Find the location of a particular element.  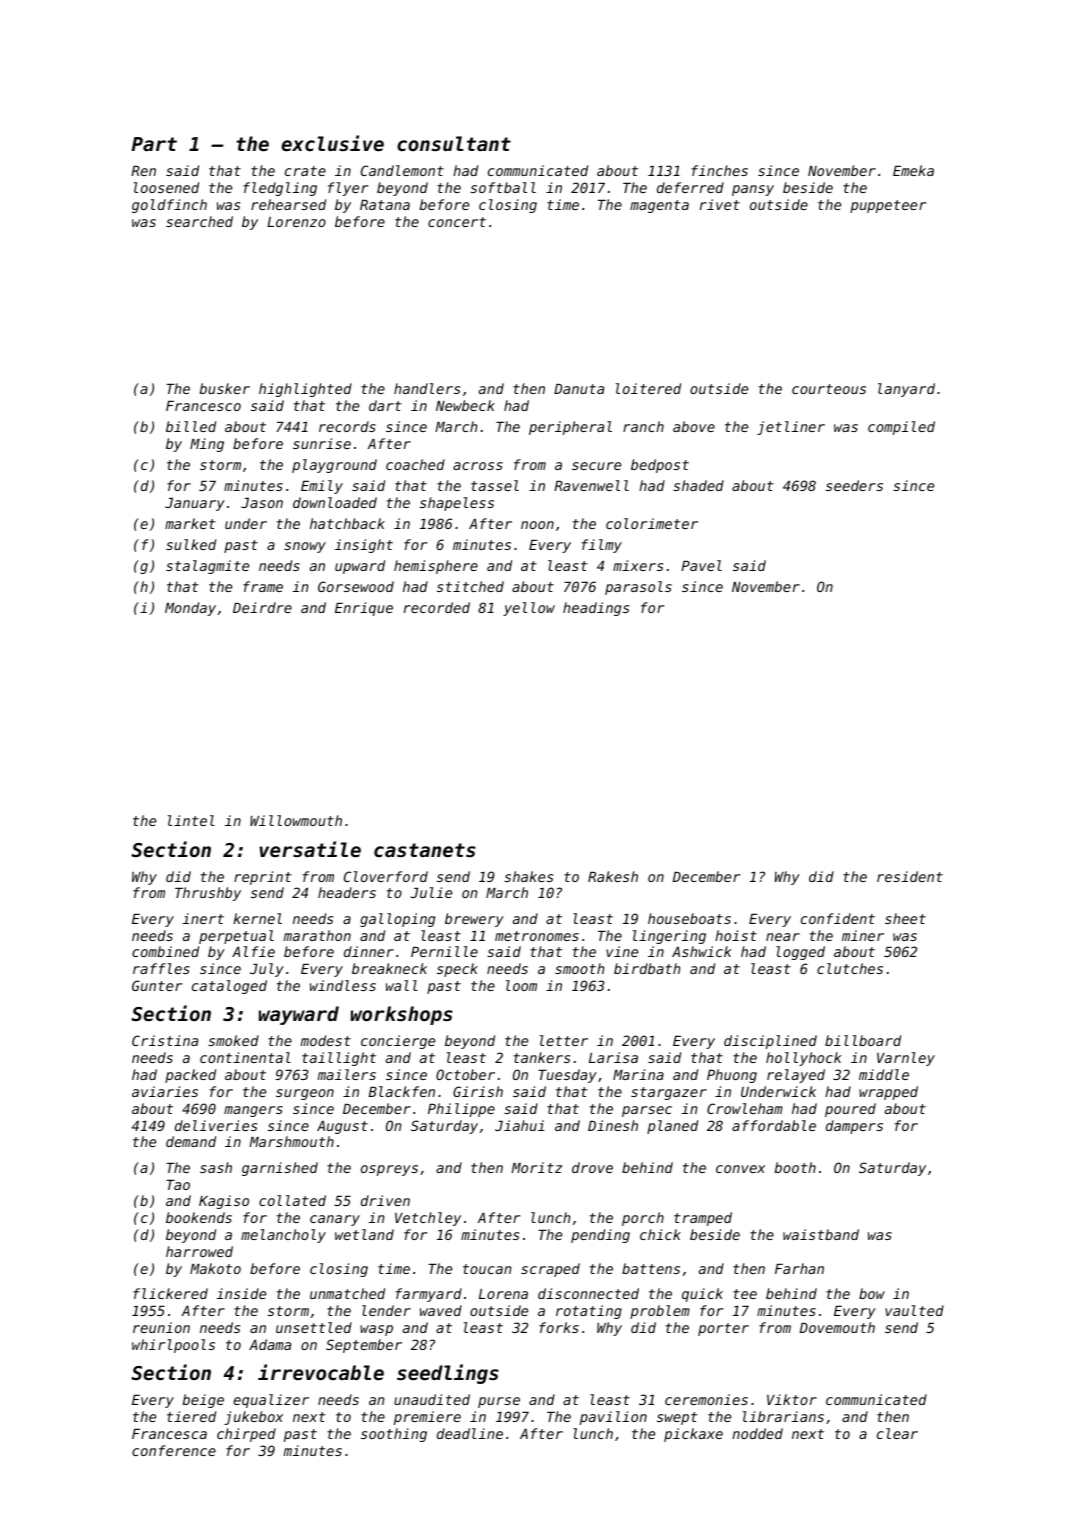

Lorenzo is located at coordinates (296, 222).
